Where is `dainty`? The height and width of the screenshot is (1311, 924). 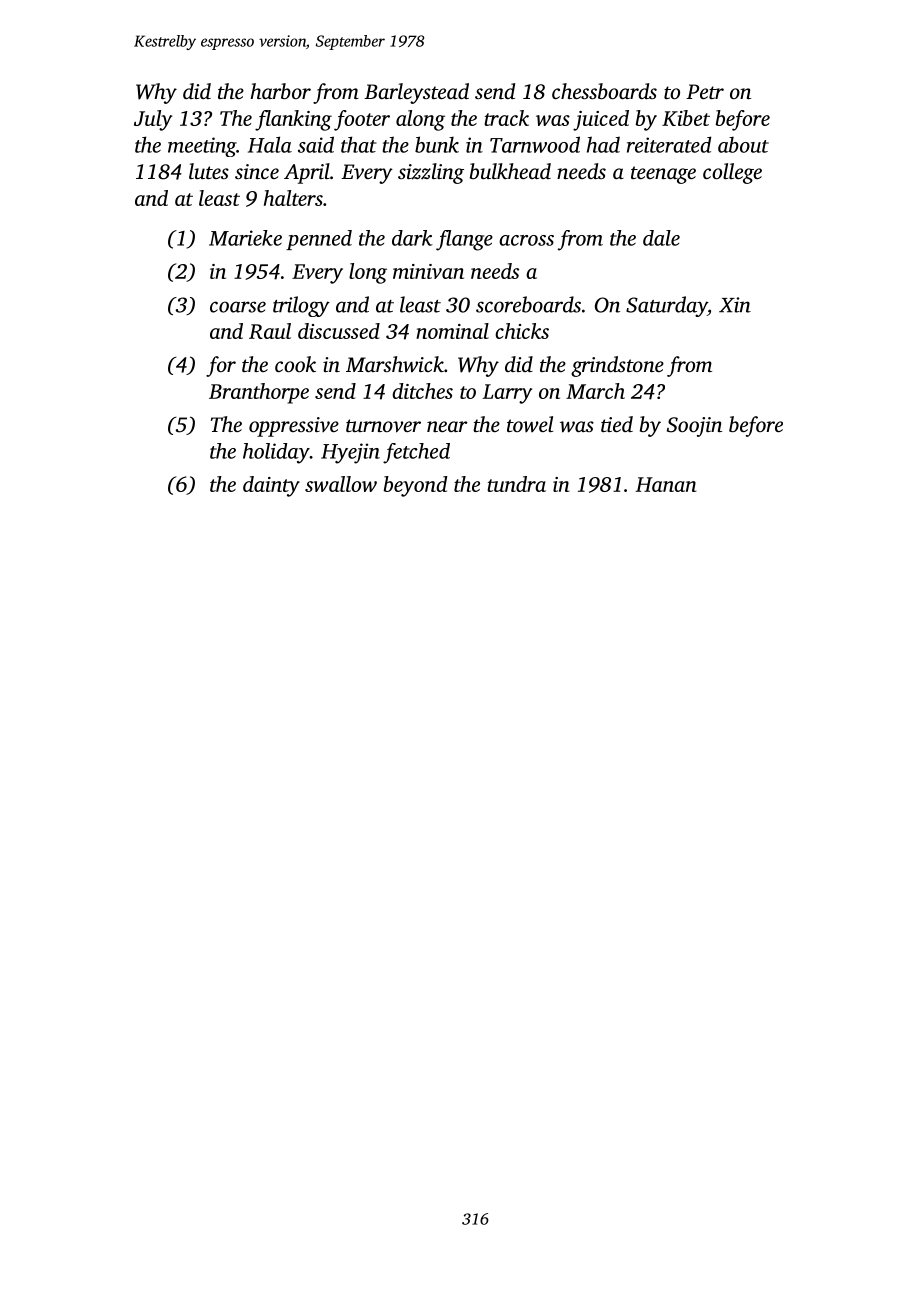
dainty is located at coordinates (271, 486).
